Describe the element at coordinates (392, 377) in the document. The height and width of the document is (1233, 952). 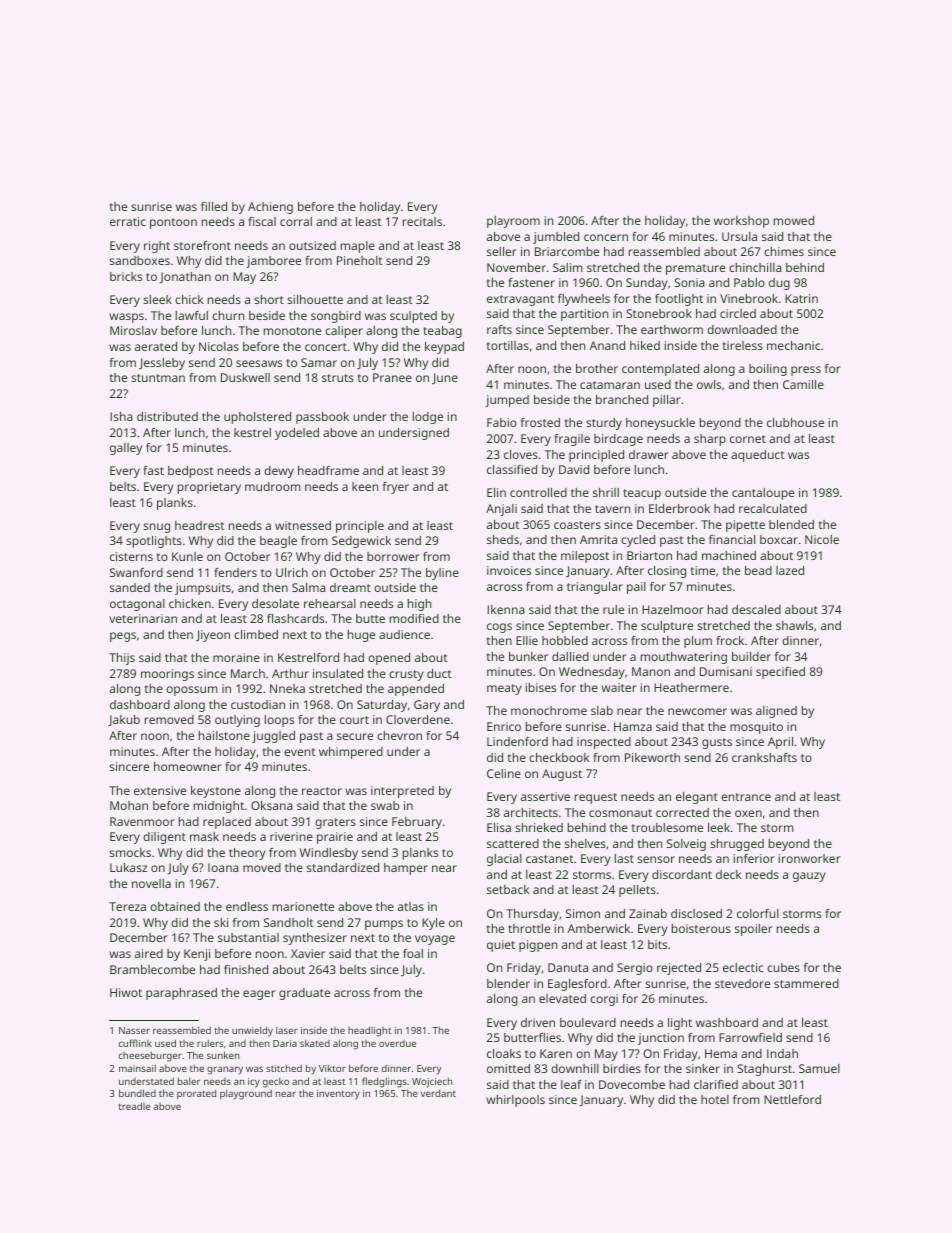
I see `Pranee` at that location.
